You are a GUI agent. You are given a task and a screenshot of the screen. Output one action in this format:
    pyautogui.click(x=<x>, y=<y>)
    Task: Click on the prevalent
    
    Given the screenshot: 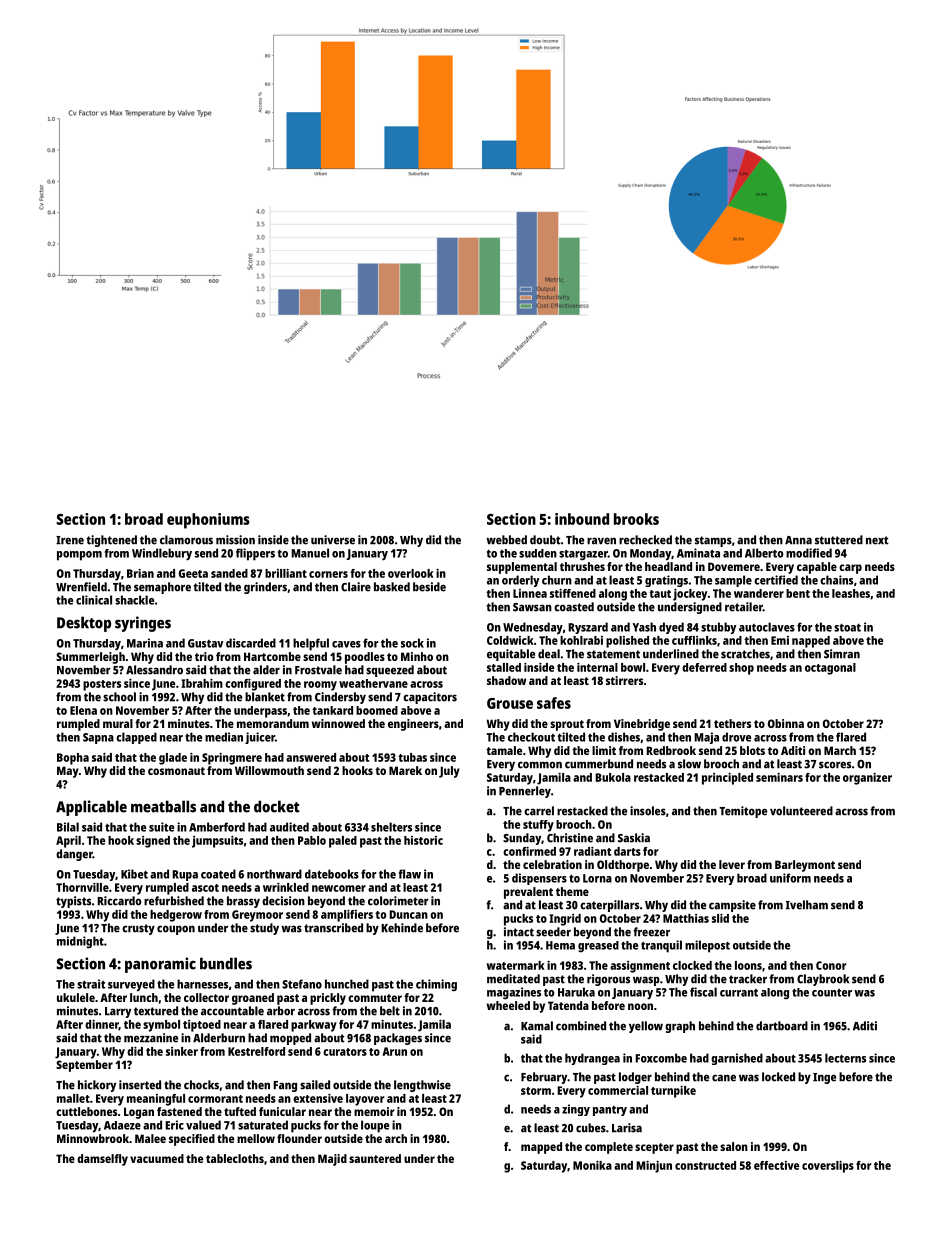 What is the action you would take?
    pyautogui.click(x=528, y=893)
